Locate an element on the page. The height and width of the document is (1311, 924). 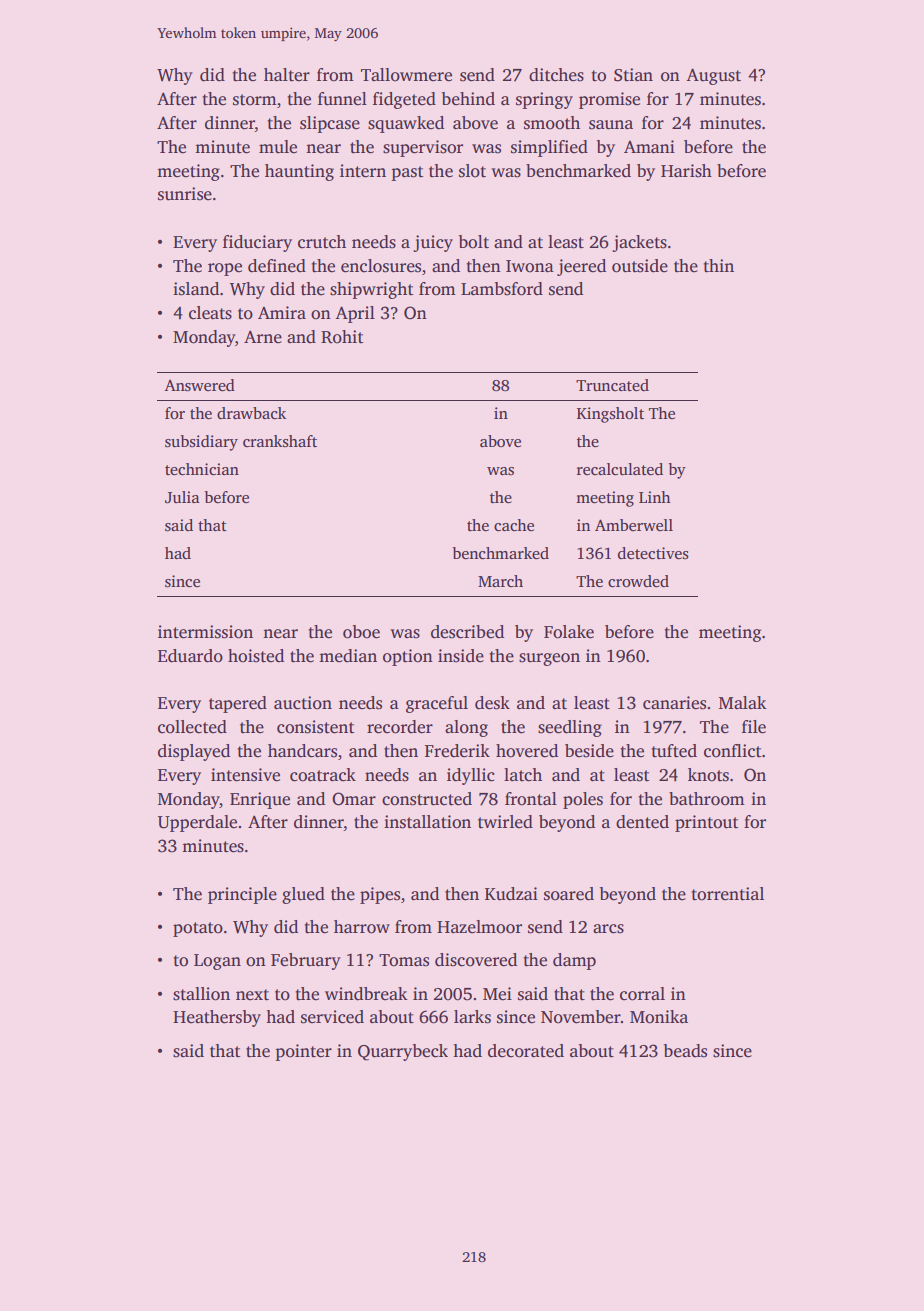
Tallowmere is located at coordinates (406, 75).
